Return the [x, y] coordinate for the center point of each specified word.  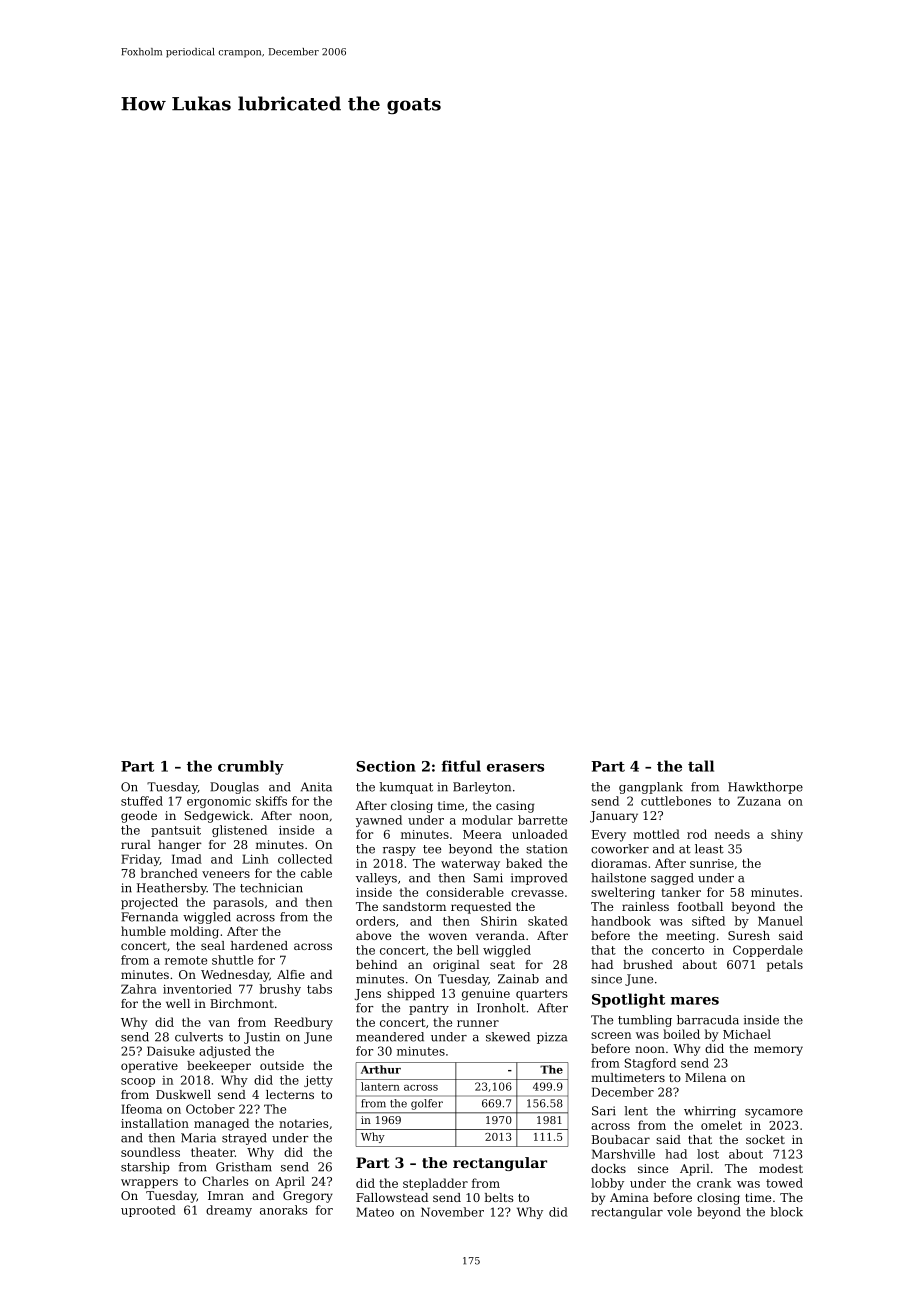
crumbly [251, 767]
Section [386, 766]
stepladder [435, 1184]
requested [481, 908]
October [210, 1109]
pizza [552, 1038]
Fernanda [149, 917]
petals [785, 966]
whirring [710, 1112]
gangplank [651, 788]
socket [765, 1139]
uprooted [148, 1211]
